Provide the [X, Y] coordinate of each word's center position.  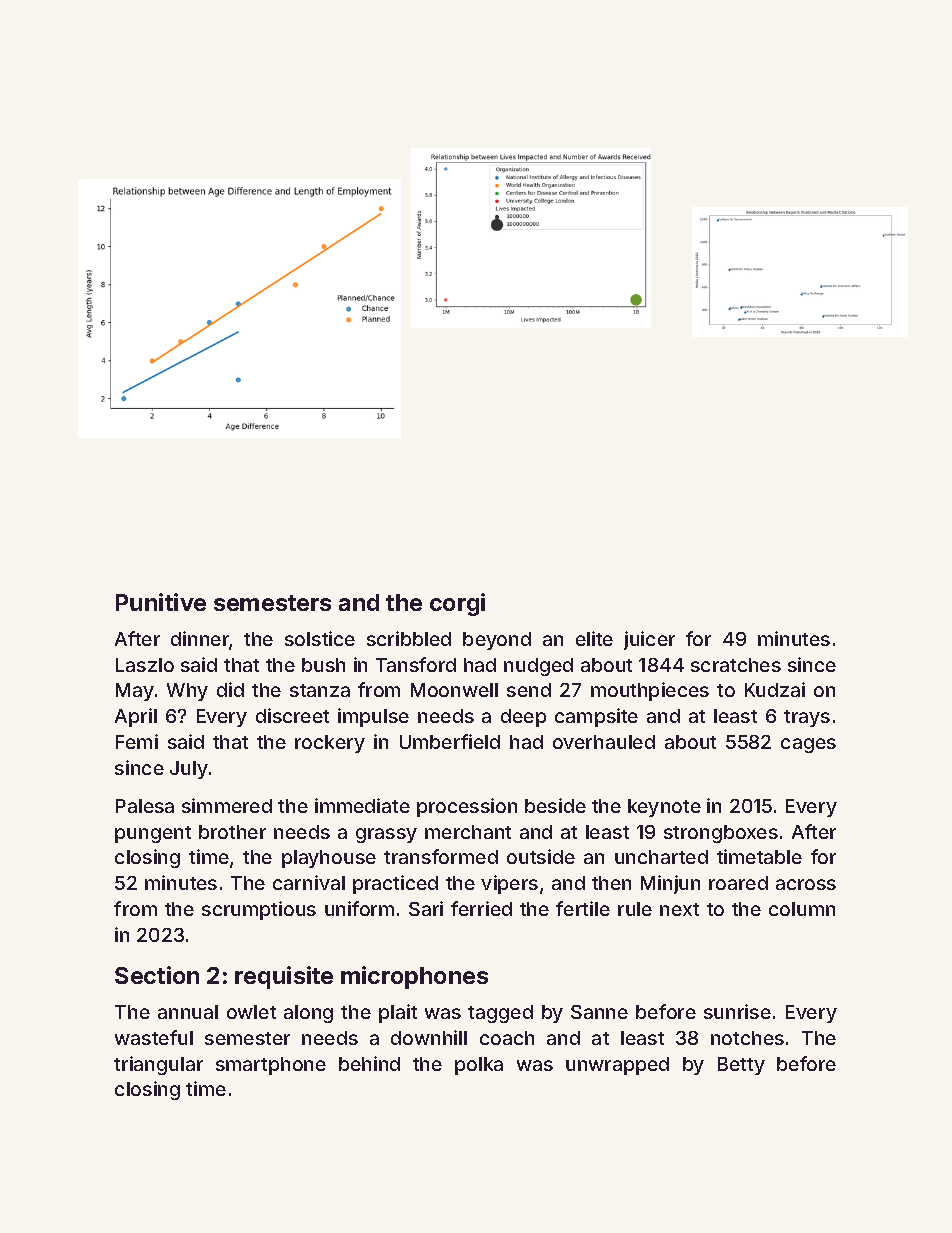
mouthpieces [650, 691]
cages [808, 745]
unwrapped [617, 1066]
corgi [457, 604]
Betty [741, 1066]
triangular [158, 1065]
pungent [153, 834]
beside [555, 805]
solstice [320, 638]
